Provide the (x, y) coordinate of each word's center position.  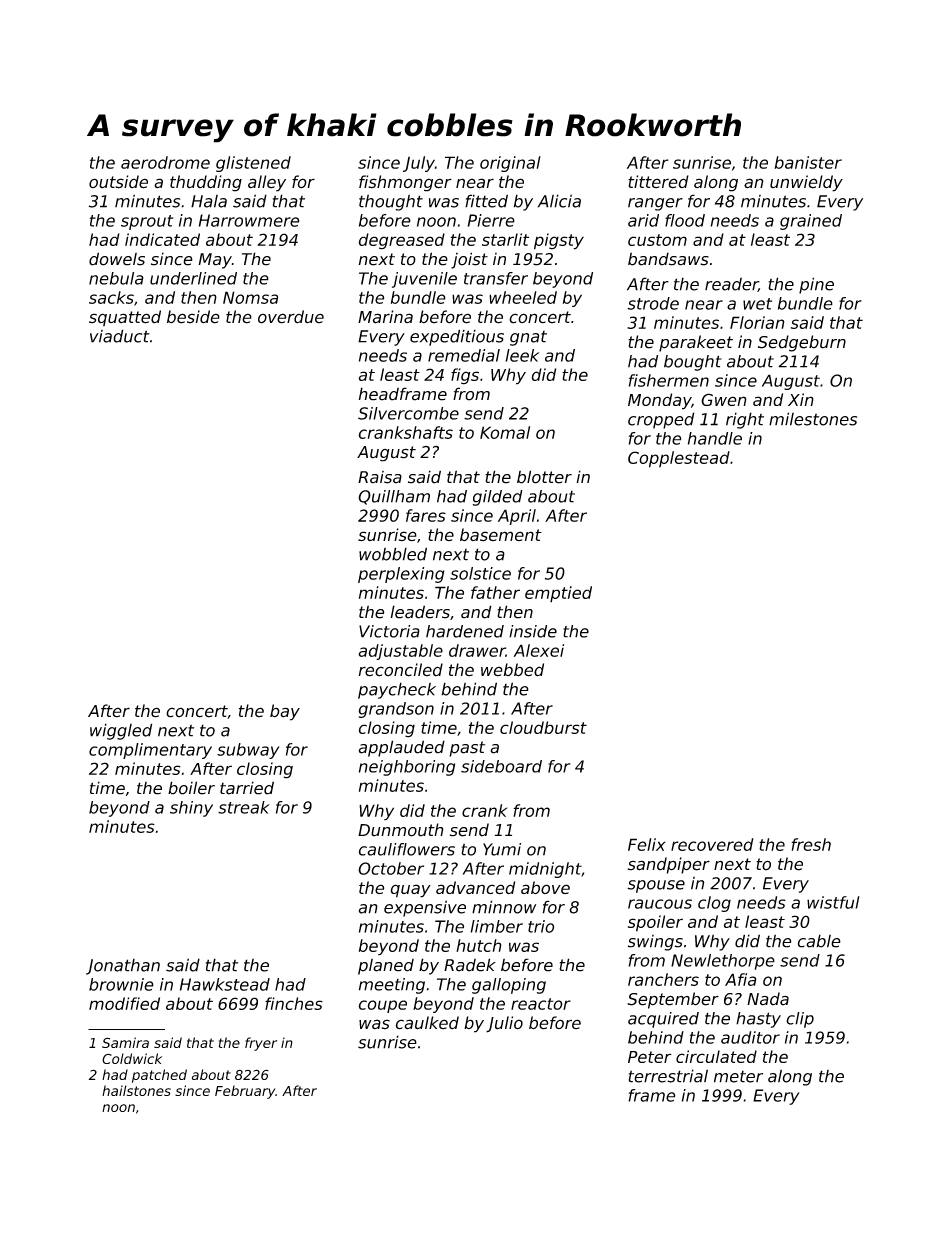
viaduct (120, 336)
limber (496, 926)
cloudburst (543, 727)
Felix (646, 844)
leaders (420, 612)
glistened (253, 164)
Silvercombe (408, 413)
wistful (833, 902)
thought (391, 202)
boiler (191, 788)
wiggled (121, 731)
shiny (191, 809)
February (245, 1092)
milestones (813, 419)
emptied (558, 594)
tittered (658, 182)
